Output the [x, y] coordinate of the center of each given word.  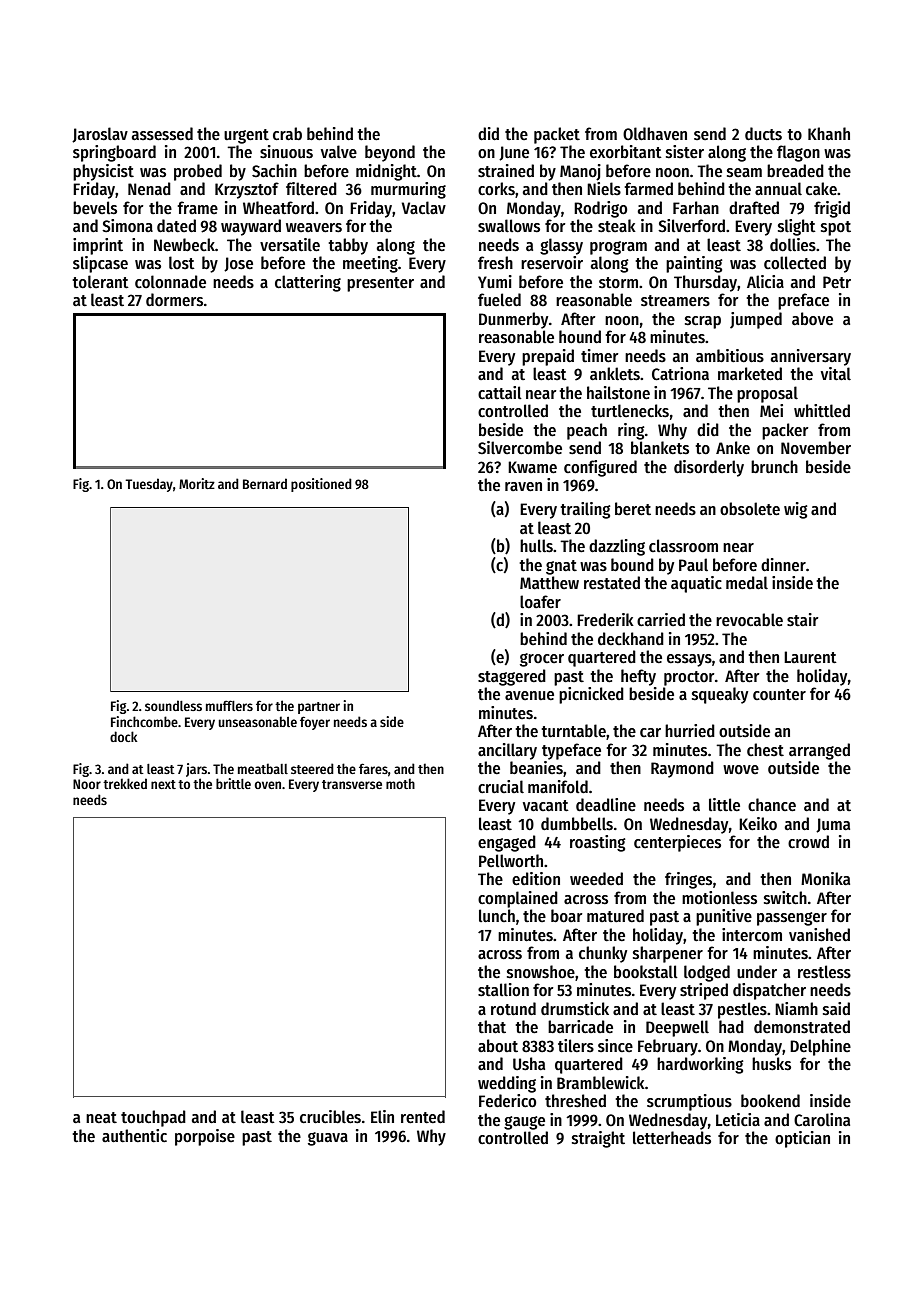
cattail [500, 393]
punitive [724, 917]
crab [287, 134]
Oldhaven [655, 134]
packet [557, 135]
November [816, 448]
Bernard [265, 483]
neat [101, 1118]
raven [523, 487]
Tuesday [149, 485]
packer [785, 431]
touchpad [153, 1118]
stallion [503, 990]
